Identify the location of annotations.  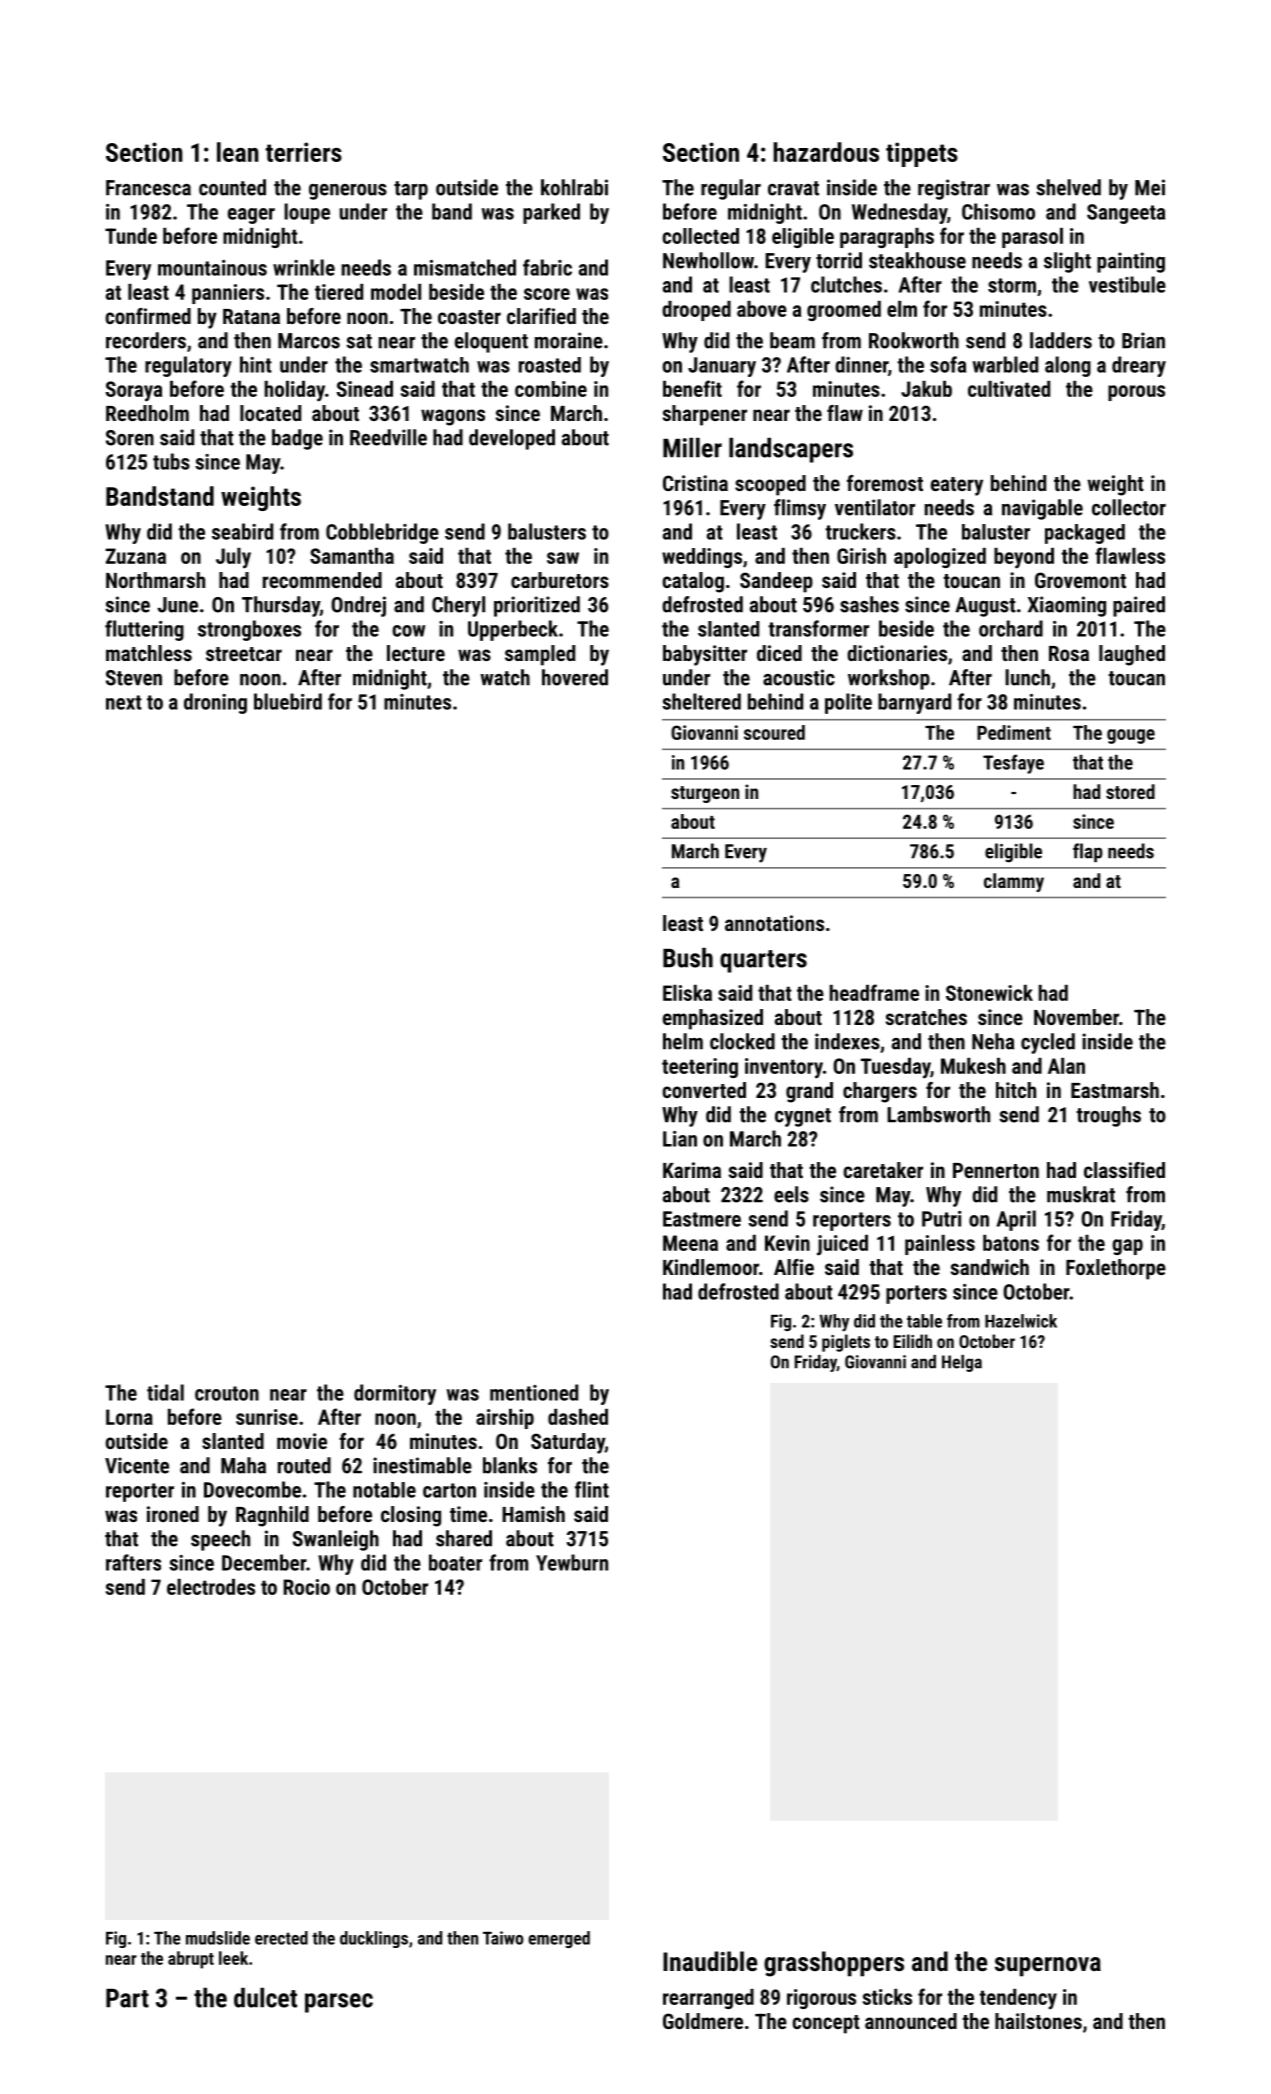
(774, 923).
